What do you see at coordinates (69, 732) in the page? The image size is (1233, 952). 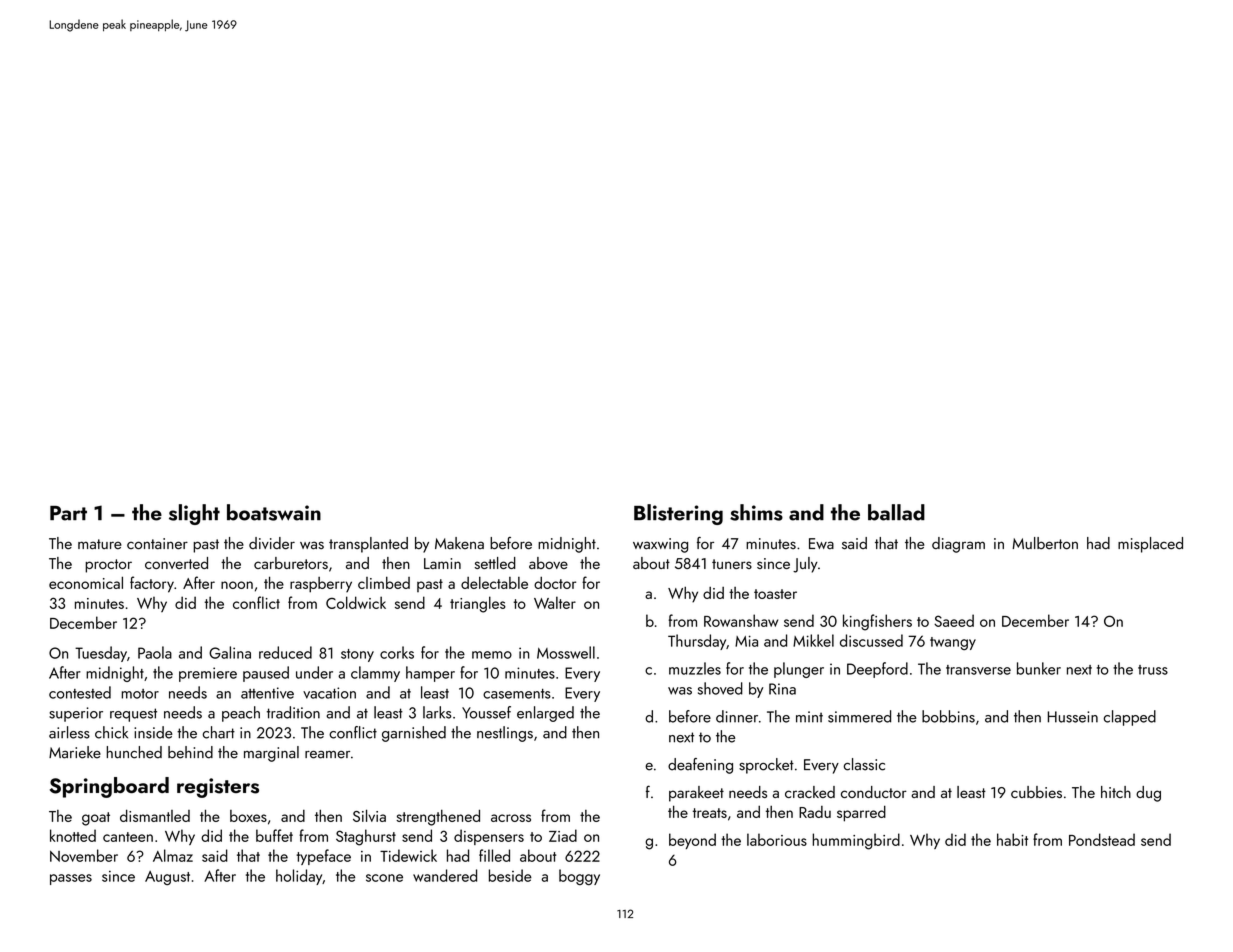 I see `airless` at bounding box center [69, 732].
